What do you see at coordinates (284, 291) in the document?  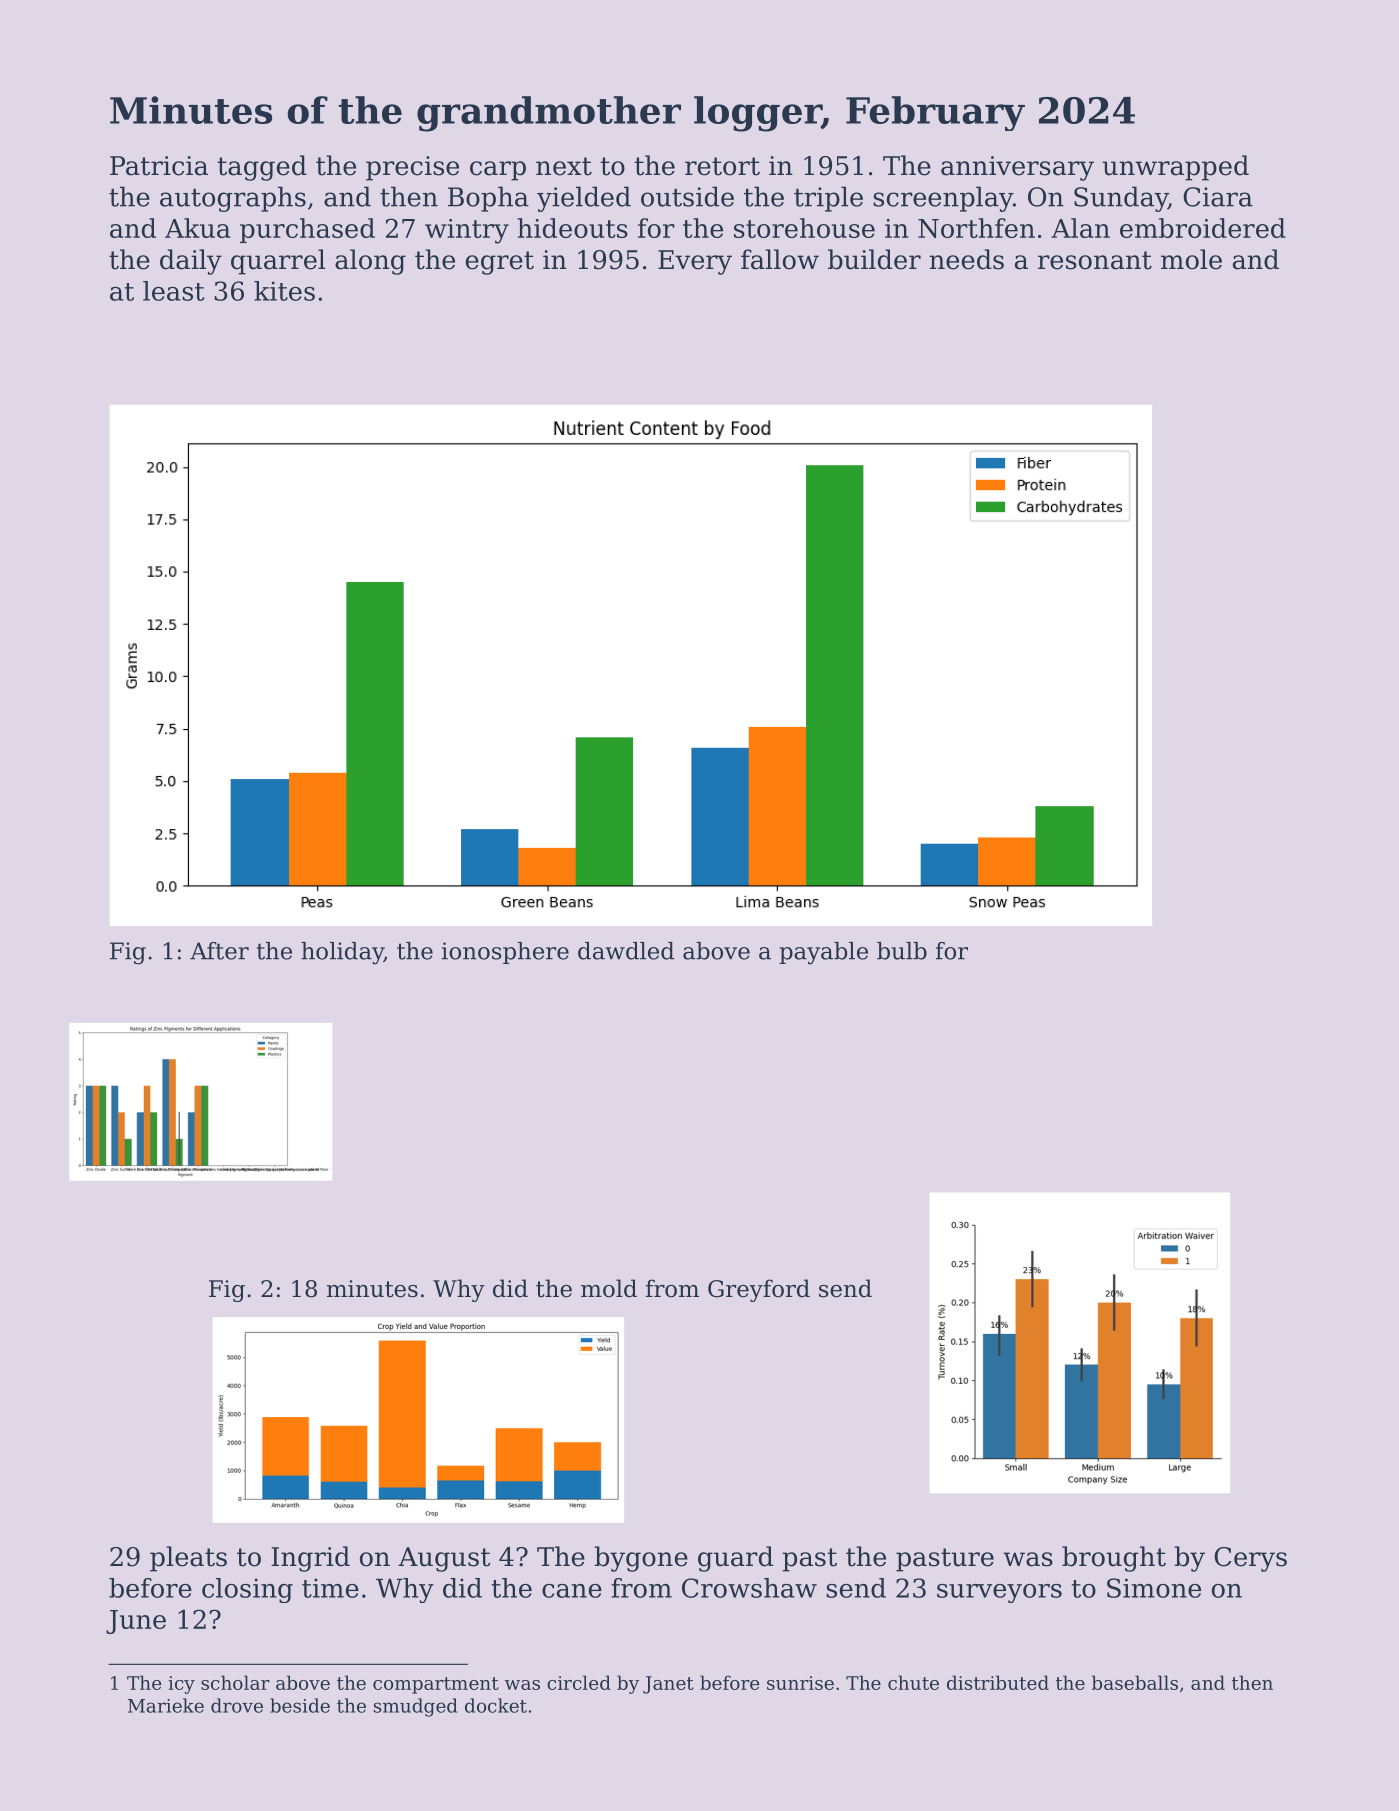 I see `kites` at bounding box center [284, 291].
